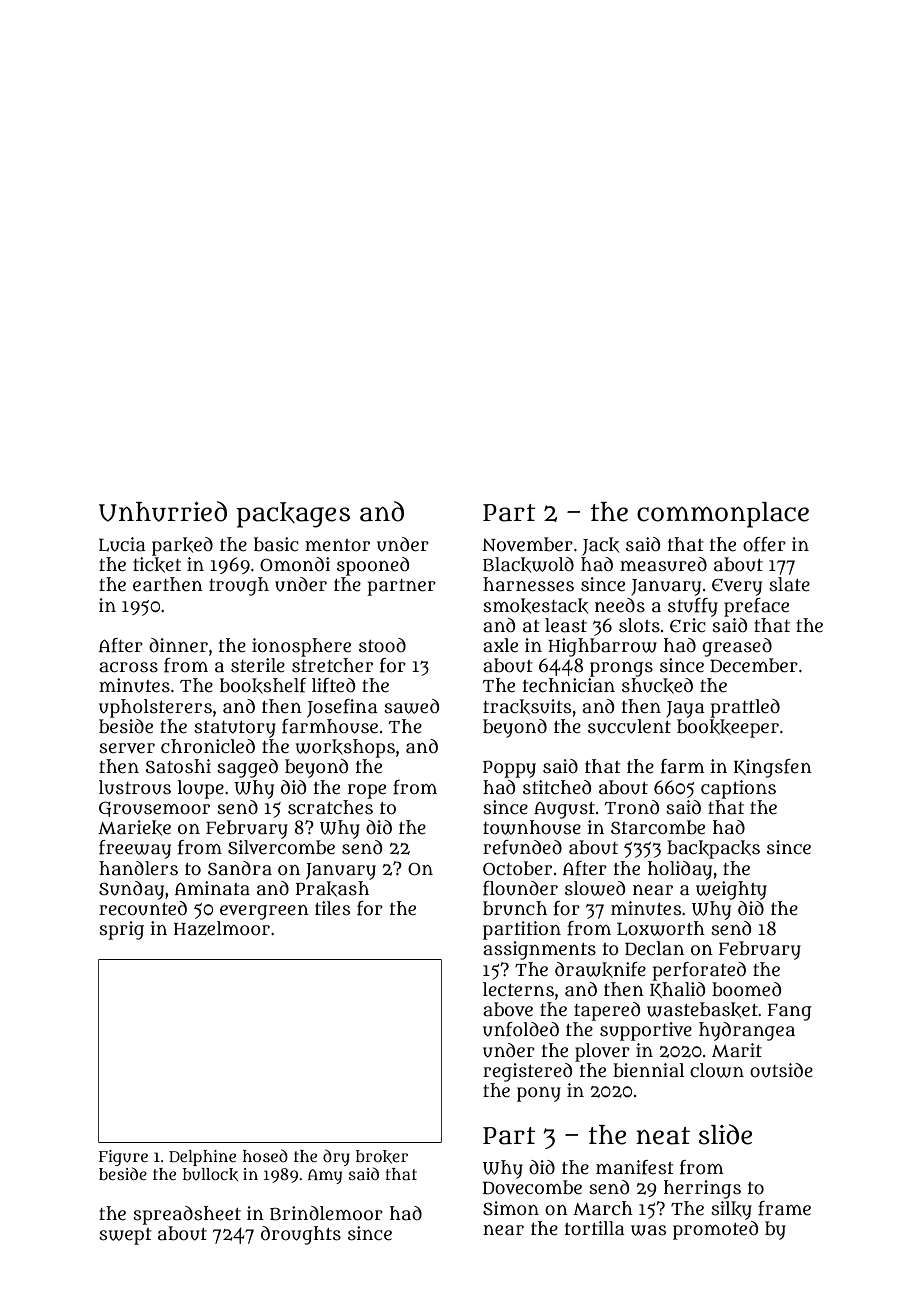 This image has height=1308, width=924. I want to click on measured, so click(663, 564).
